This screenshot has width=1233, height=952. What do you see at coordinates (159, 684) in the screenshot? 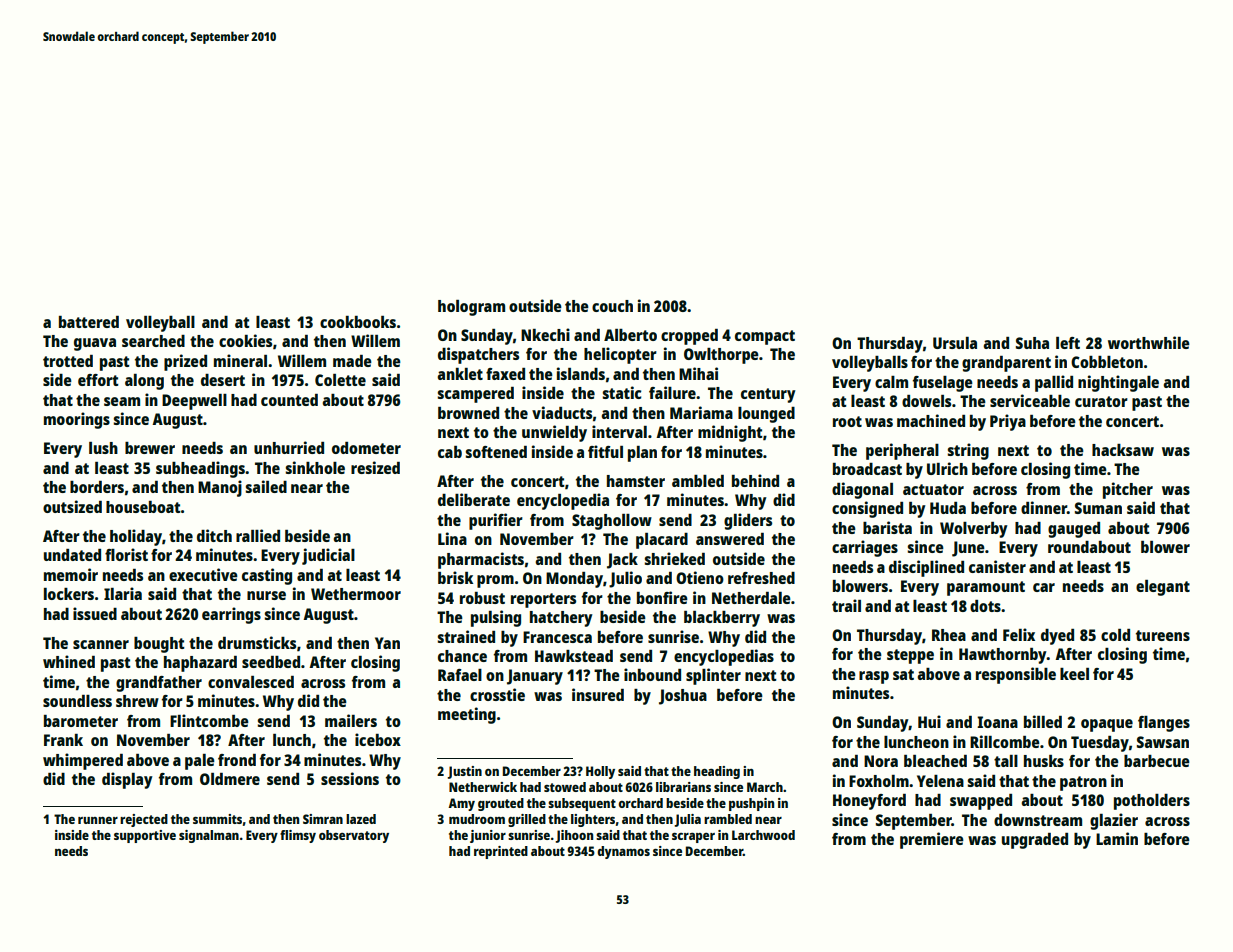
I see `grandfather` at bounding box center [159, 684].
